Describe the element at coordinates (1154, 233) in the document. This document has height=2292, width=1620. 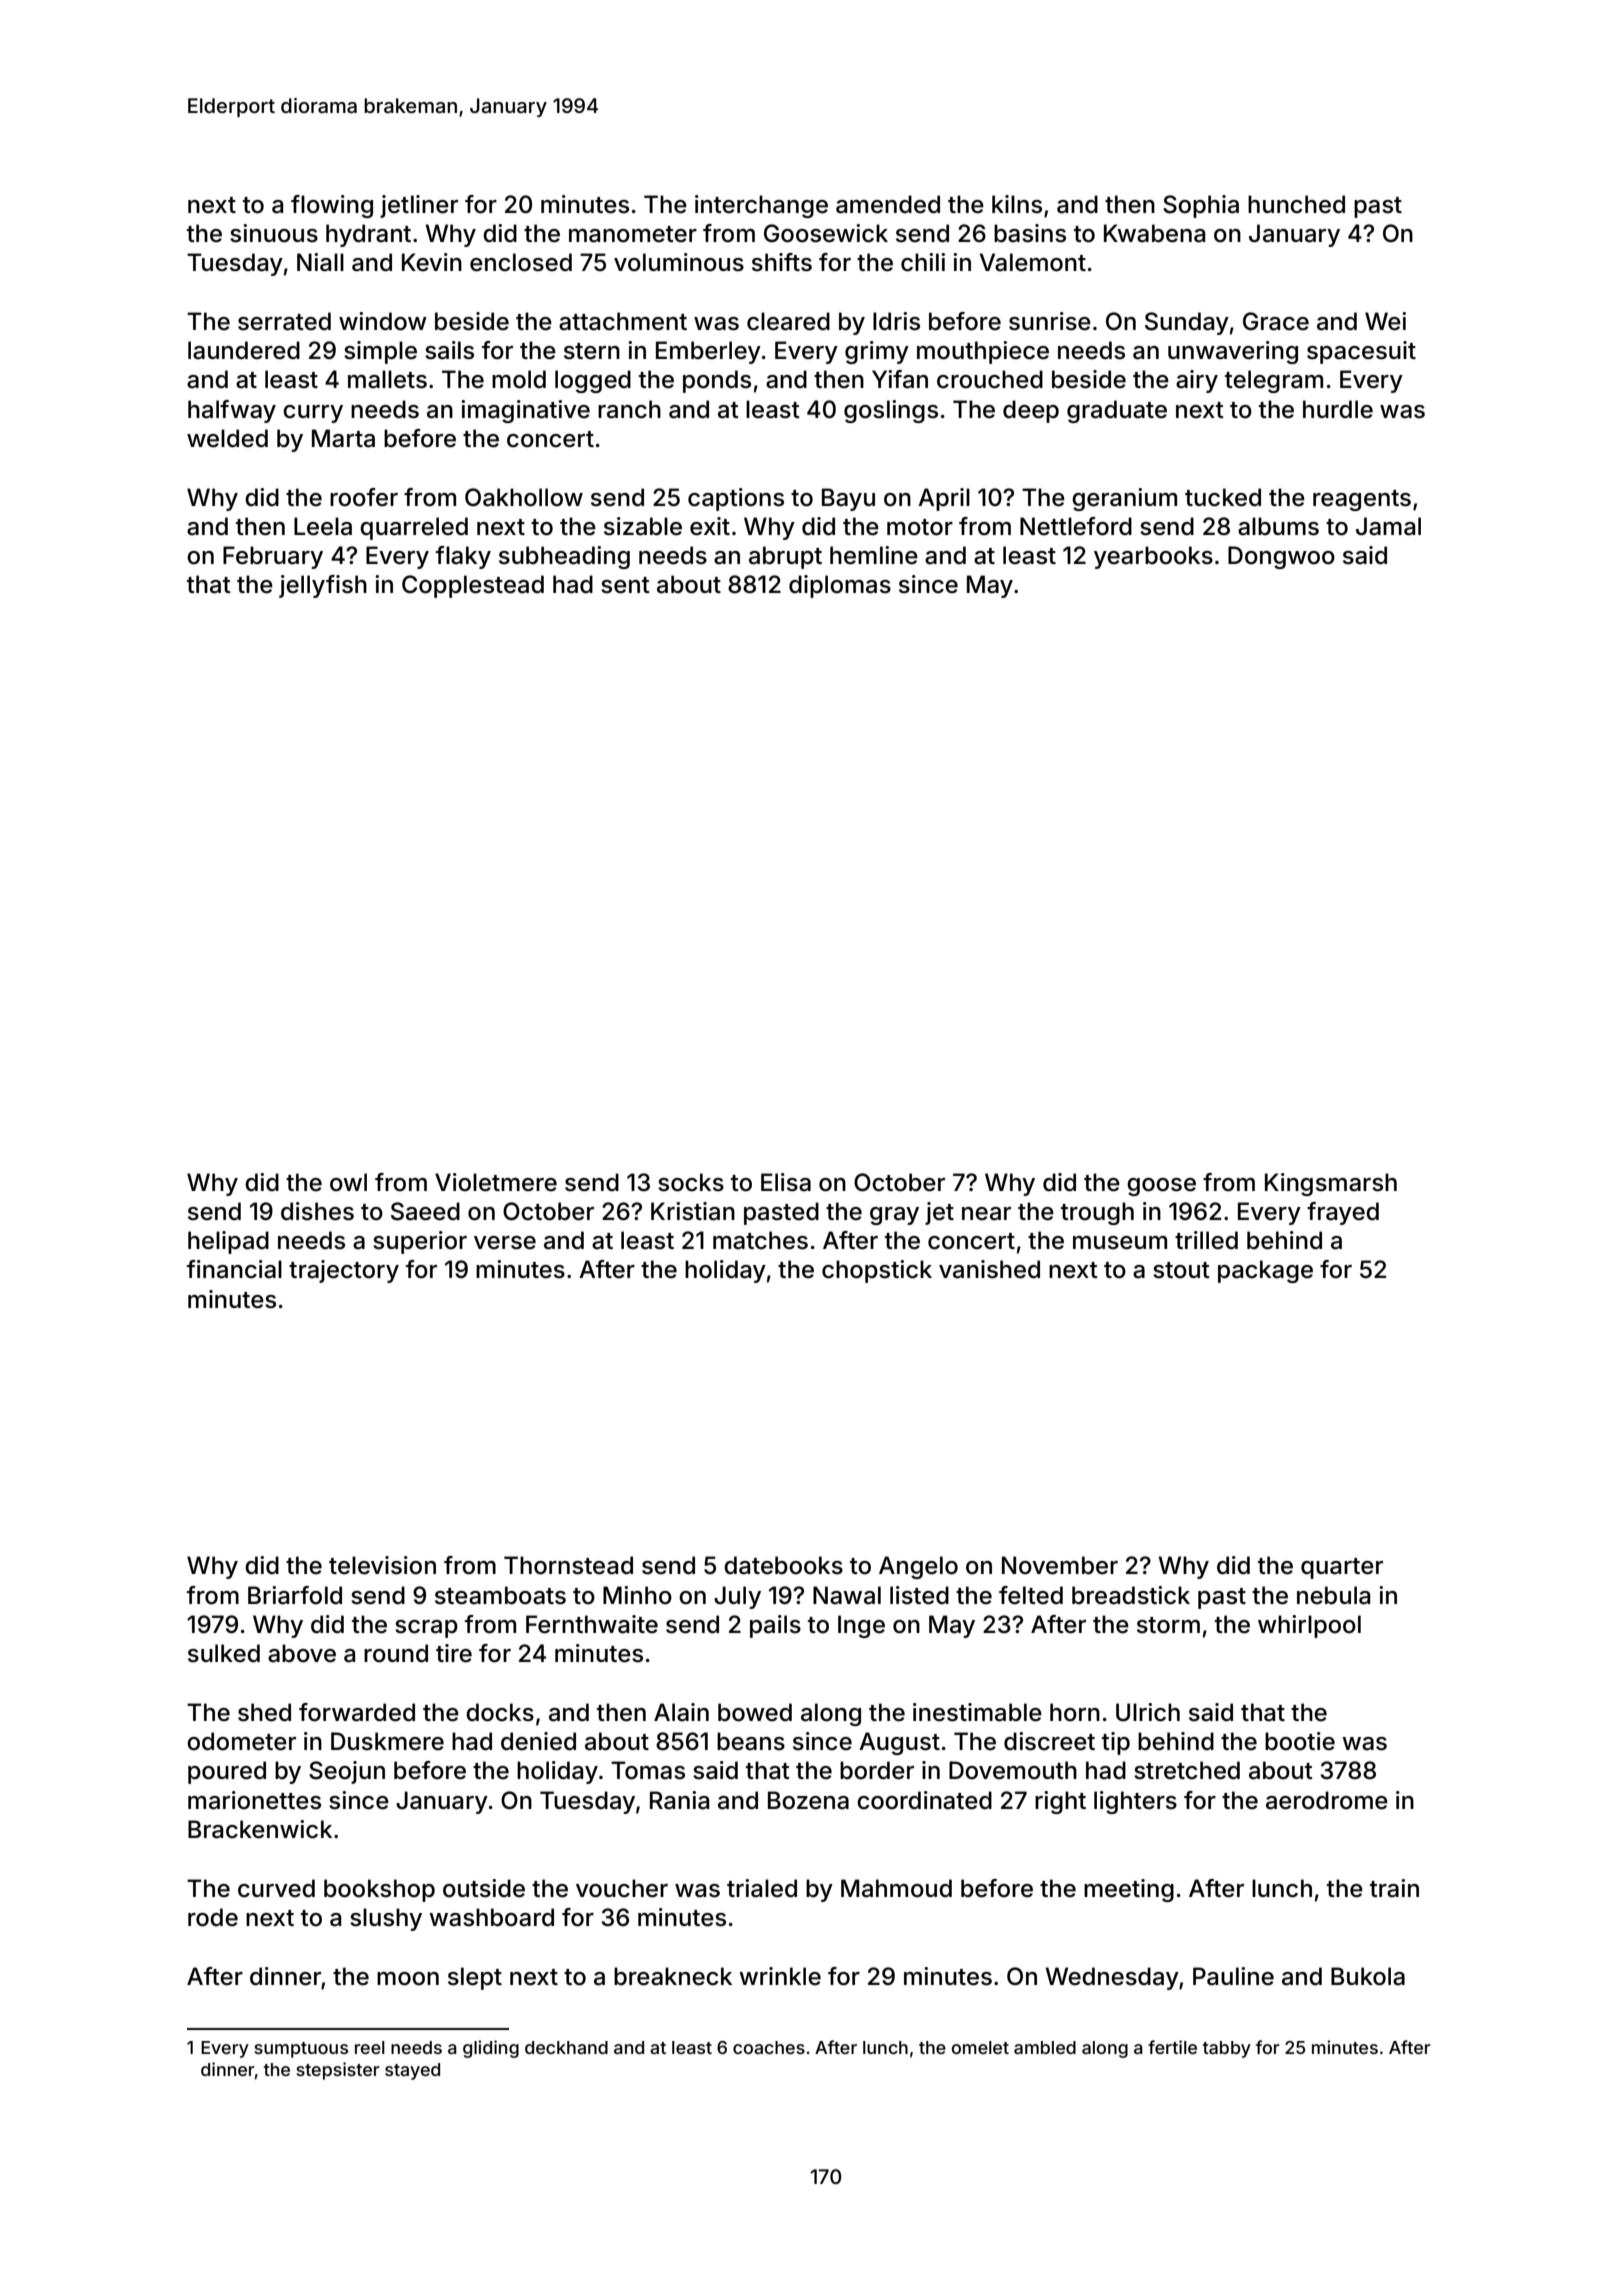
I see `Kwabena` at that location.
